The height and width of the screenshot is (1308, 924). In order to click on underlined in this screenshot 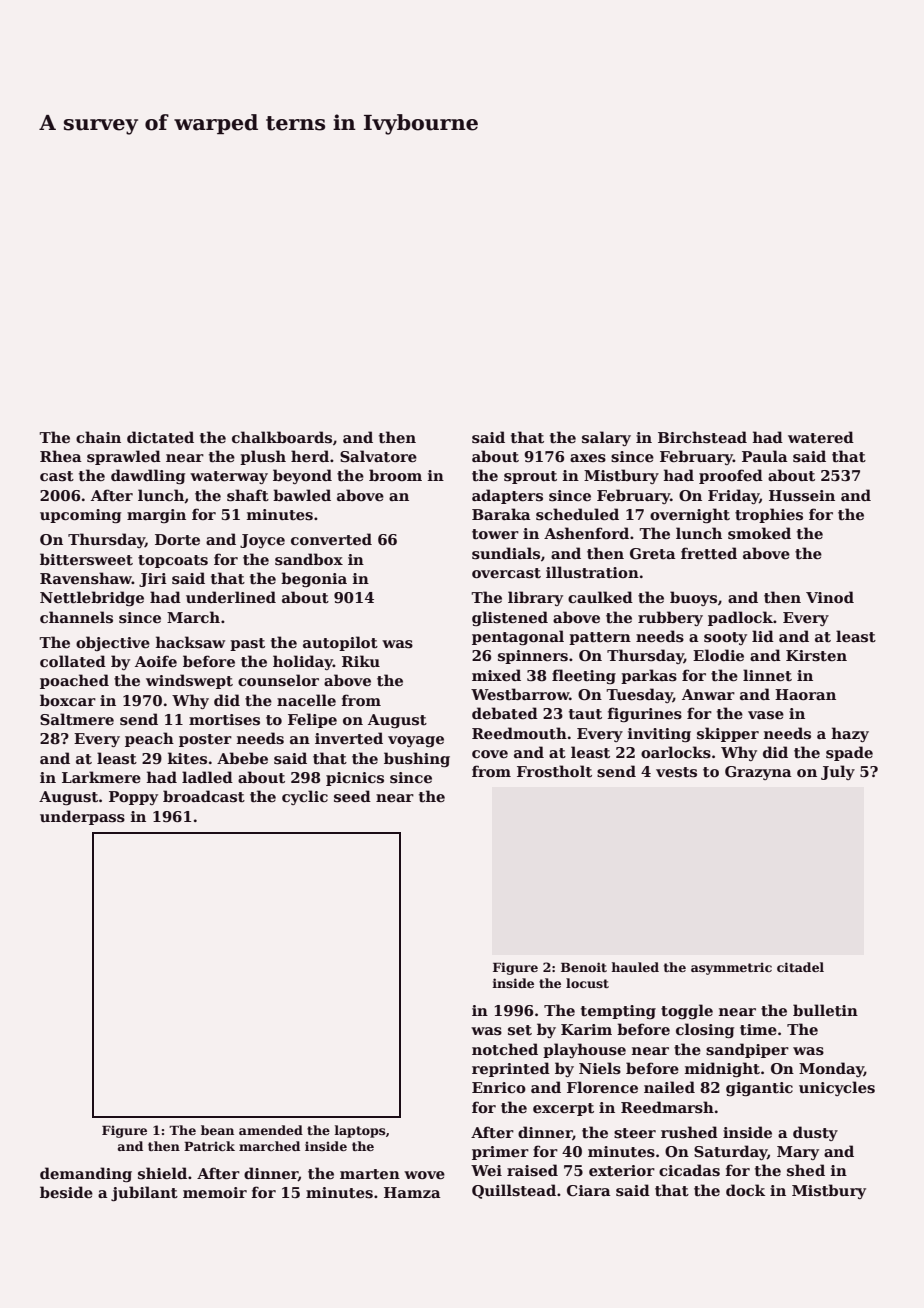, I will do `click(231, 597)`.
